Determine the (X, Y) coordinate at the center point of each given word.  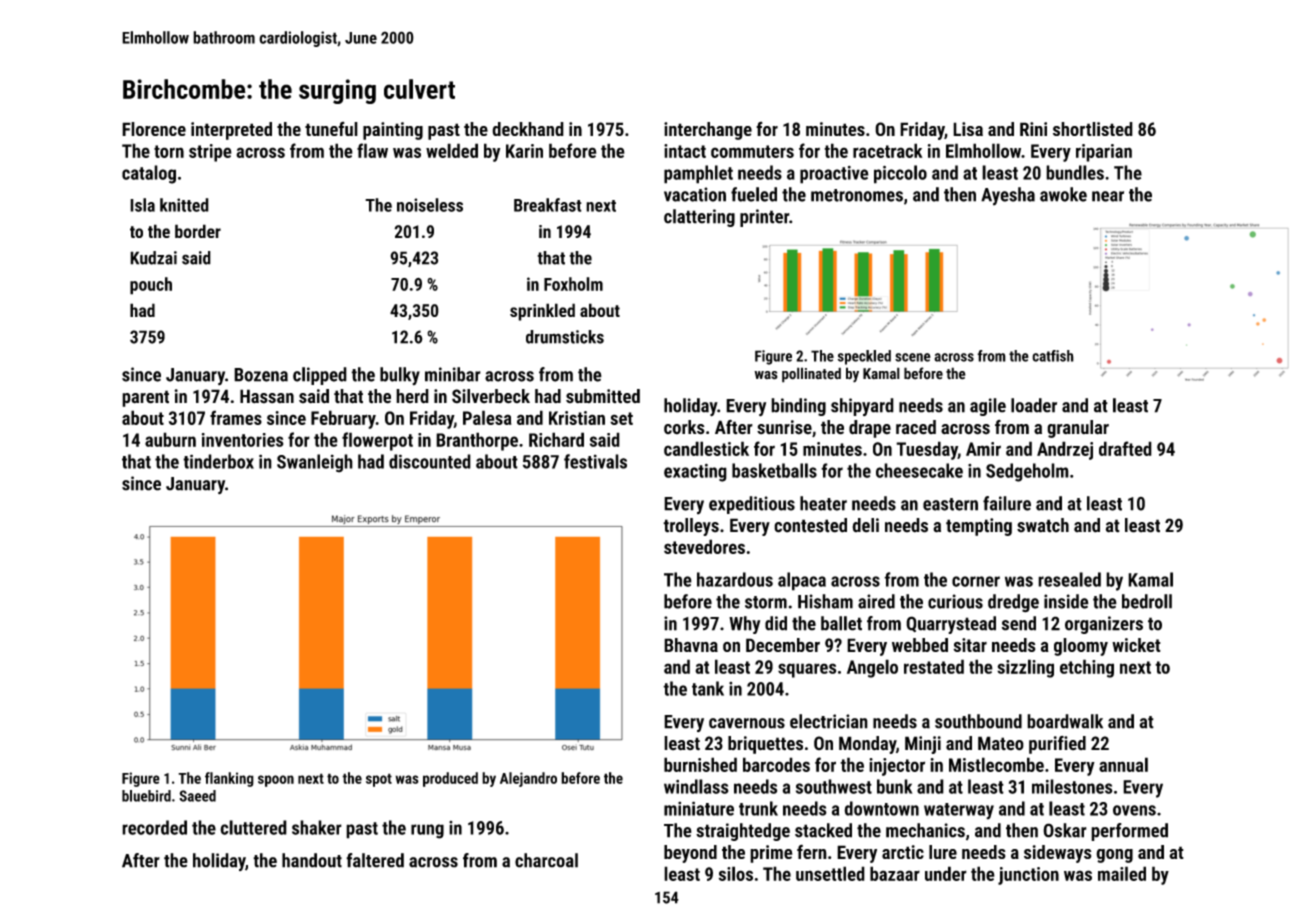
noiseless (430, 205)
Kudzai (153, 258)
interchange (708, 131)
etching (1087, 668)
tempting (979, 527)
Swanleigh (315, 463)
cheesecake (919, 470)
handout (312, 860)
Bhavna (691, 645)
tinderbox (218, 461)
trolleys (691, 527)
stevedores (704, 546)
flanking (229, 779)
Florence (154, 129)
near (1108, 196)
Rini (1033, 129)
